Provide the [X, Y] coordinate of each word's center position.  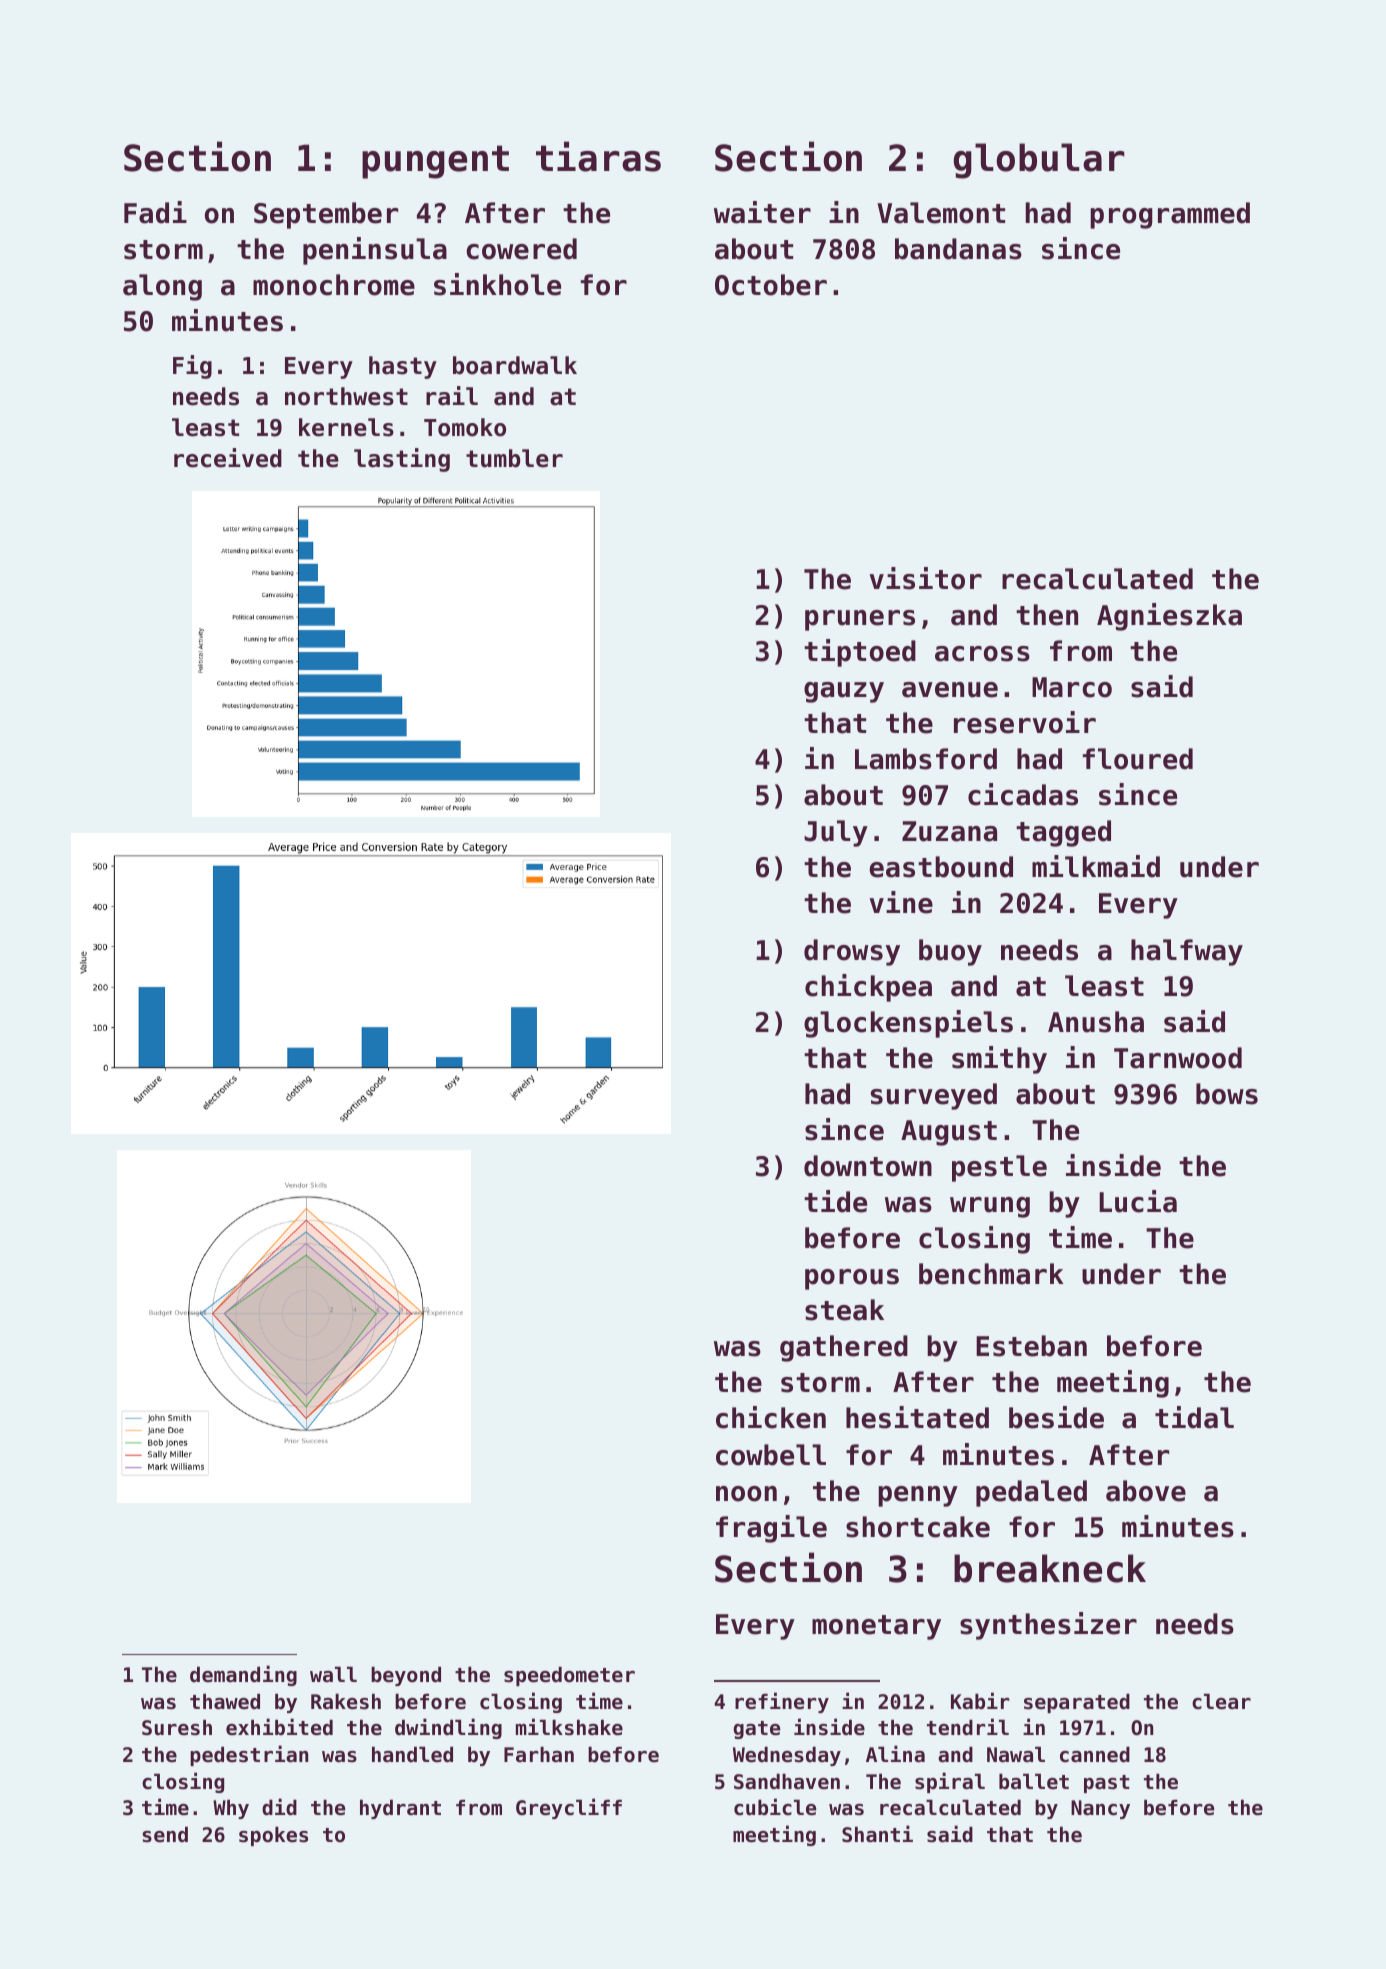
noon [746, 1494]
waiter [762, 212]
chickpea [868, 988]
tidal [1194, 1417]
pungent [435, 162]
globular [1039, 161]
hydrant [400, 1809]
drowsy [852, 952]
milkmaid [1096, 866]
